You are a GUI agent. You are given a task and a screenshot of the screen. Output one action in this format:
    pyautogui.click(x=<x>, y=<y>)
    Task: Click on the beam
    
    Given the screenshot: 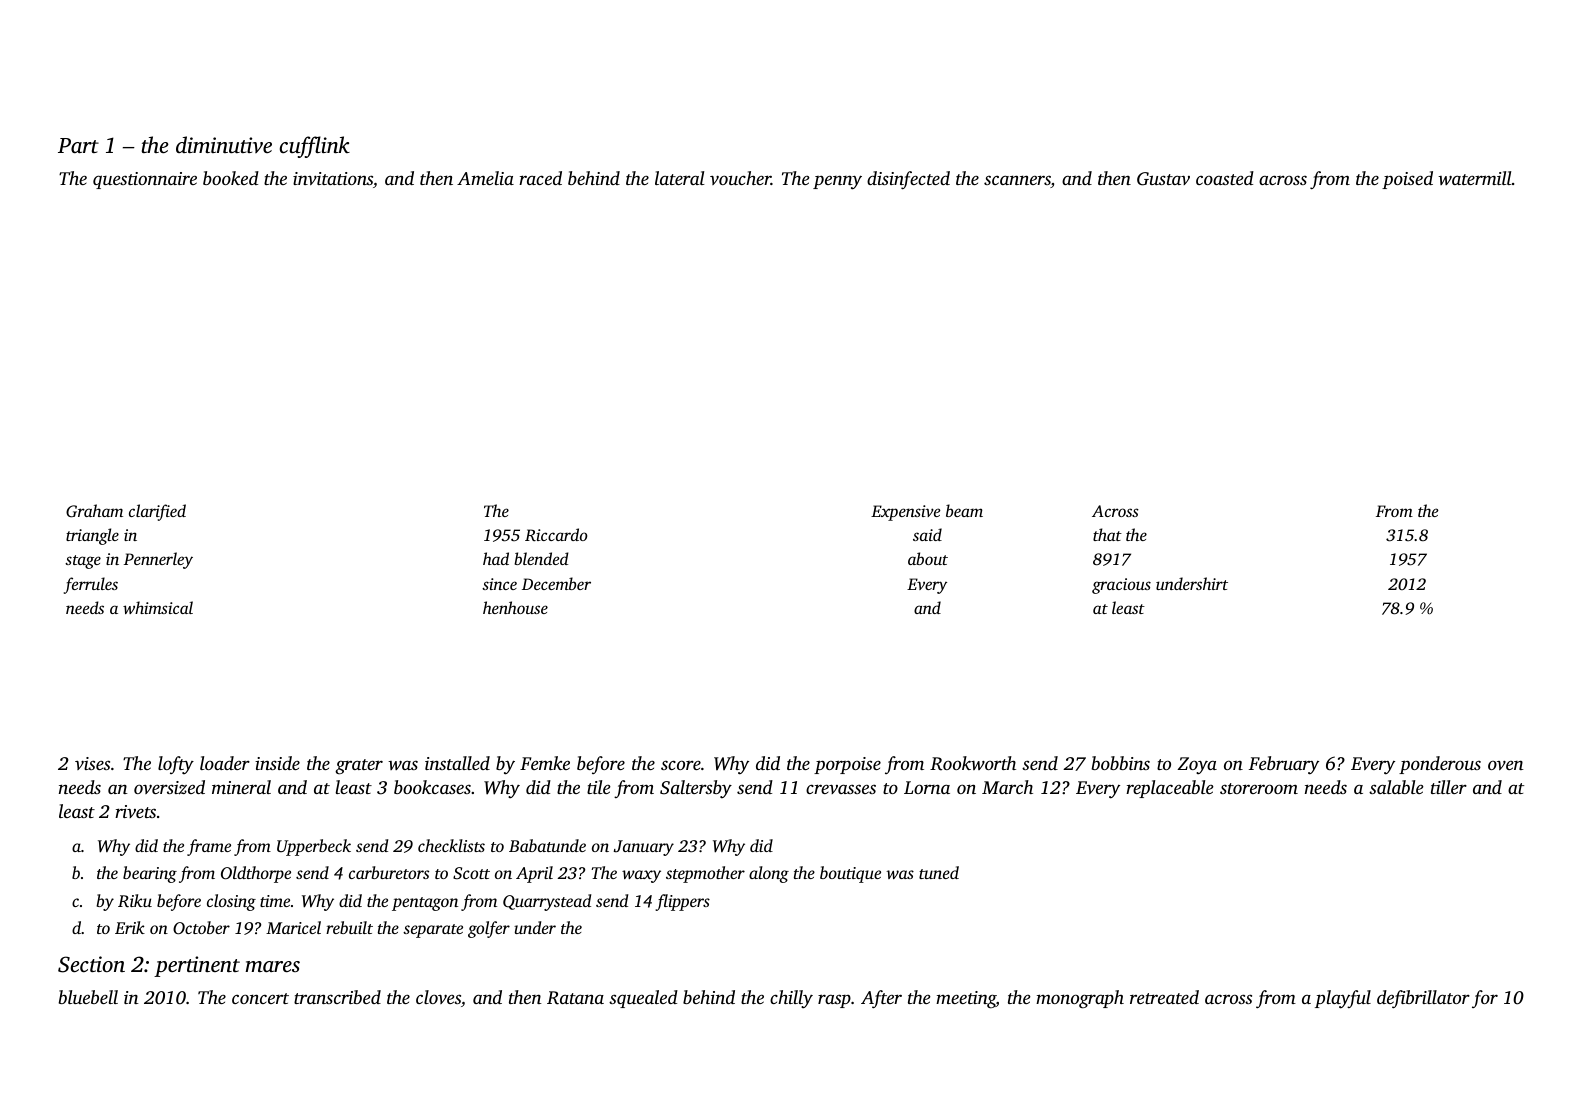 What is the action you would take?
    pyautogui.click(x=964, y=510)
